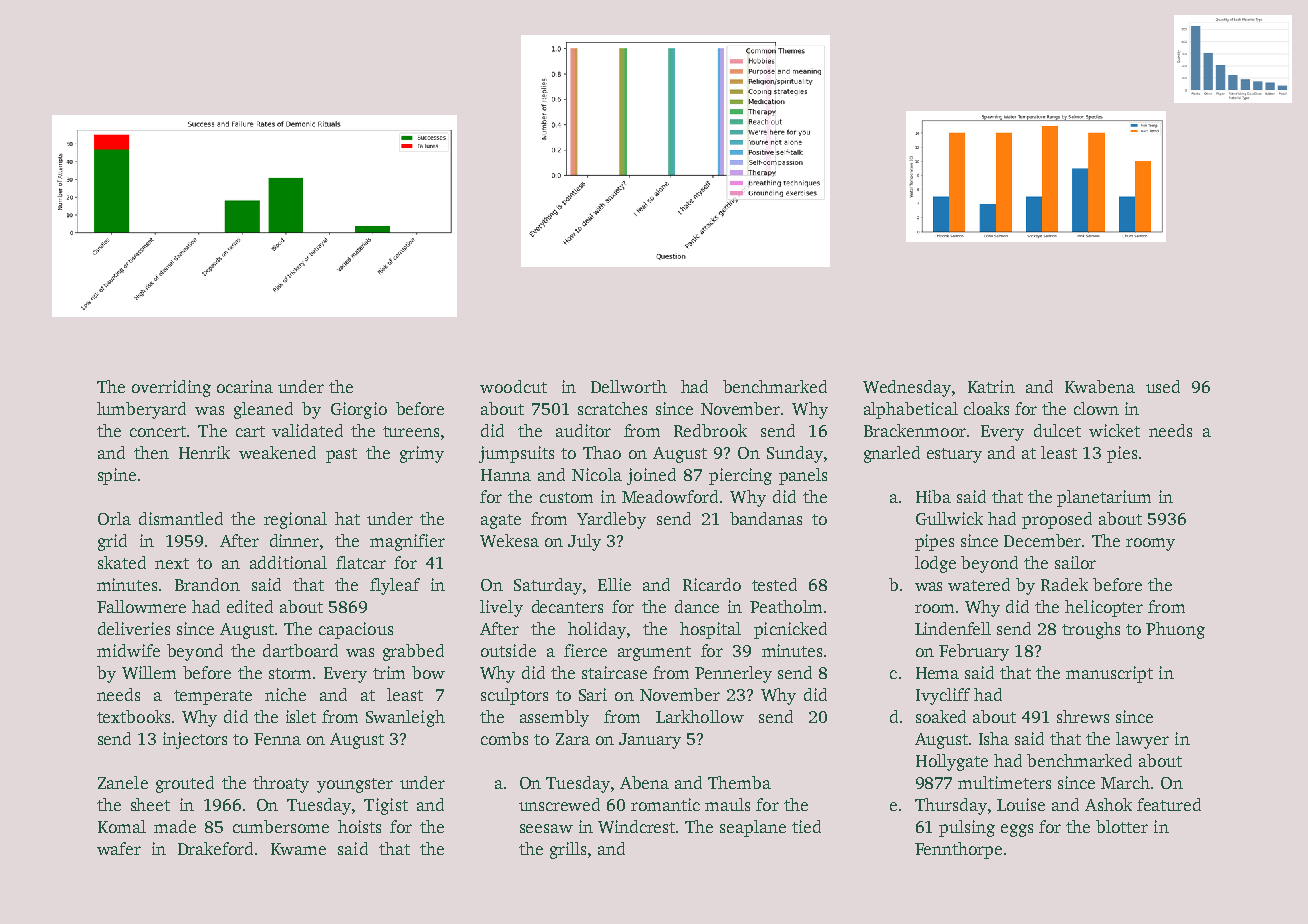  Describe the element at coordinates (953, 628) in the screenshot. I see `Lindenfell` at that location.
